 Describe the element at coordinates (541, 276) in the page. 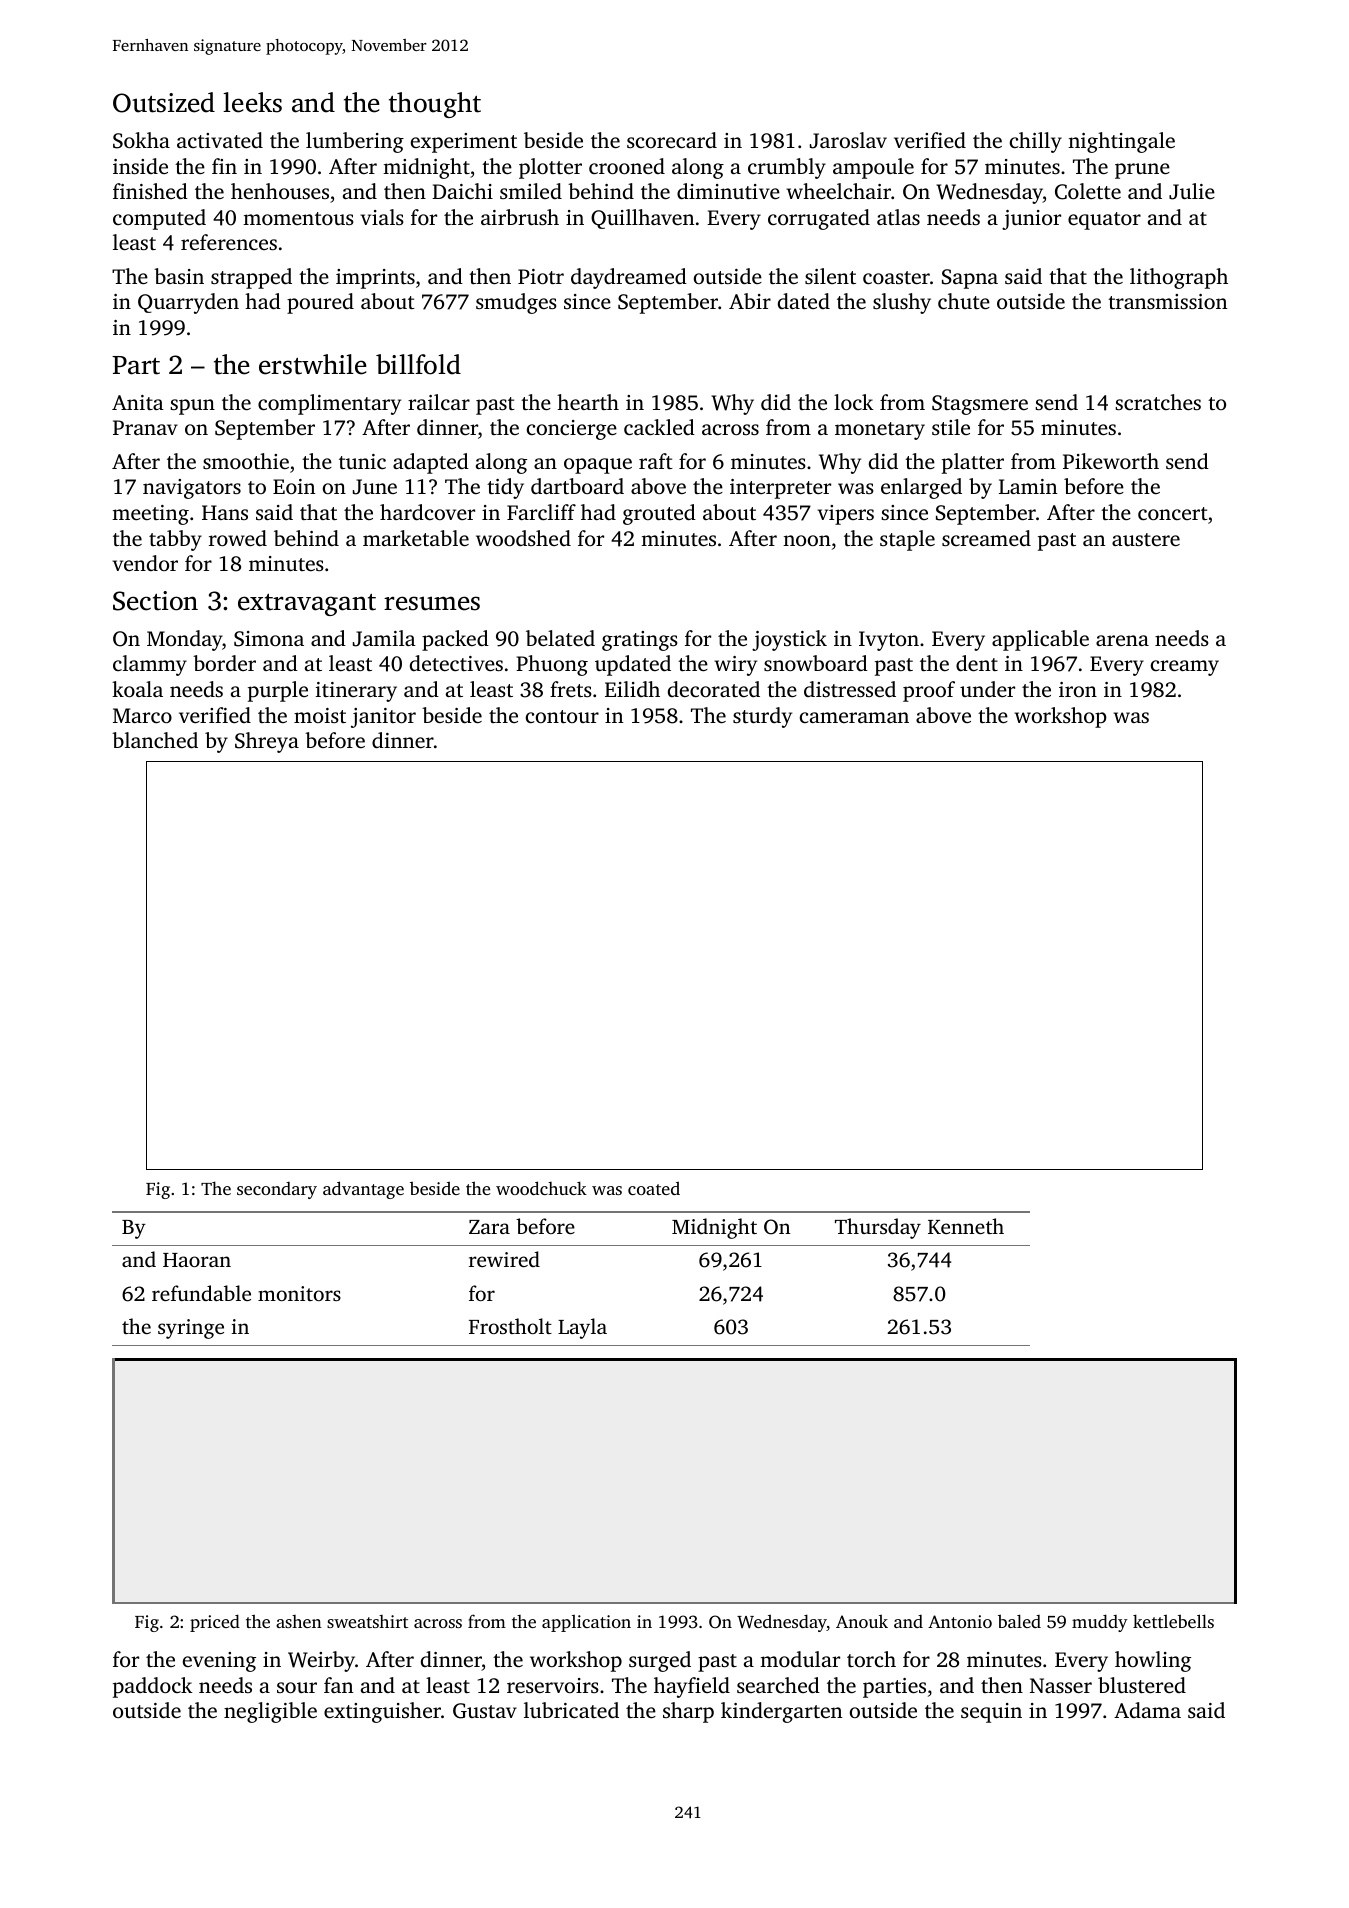

I see `Piotr` at that location.
